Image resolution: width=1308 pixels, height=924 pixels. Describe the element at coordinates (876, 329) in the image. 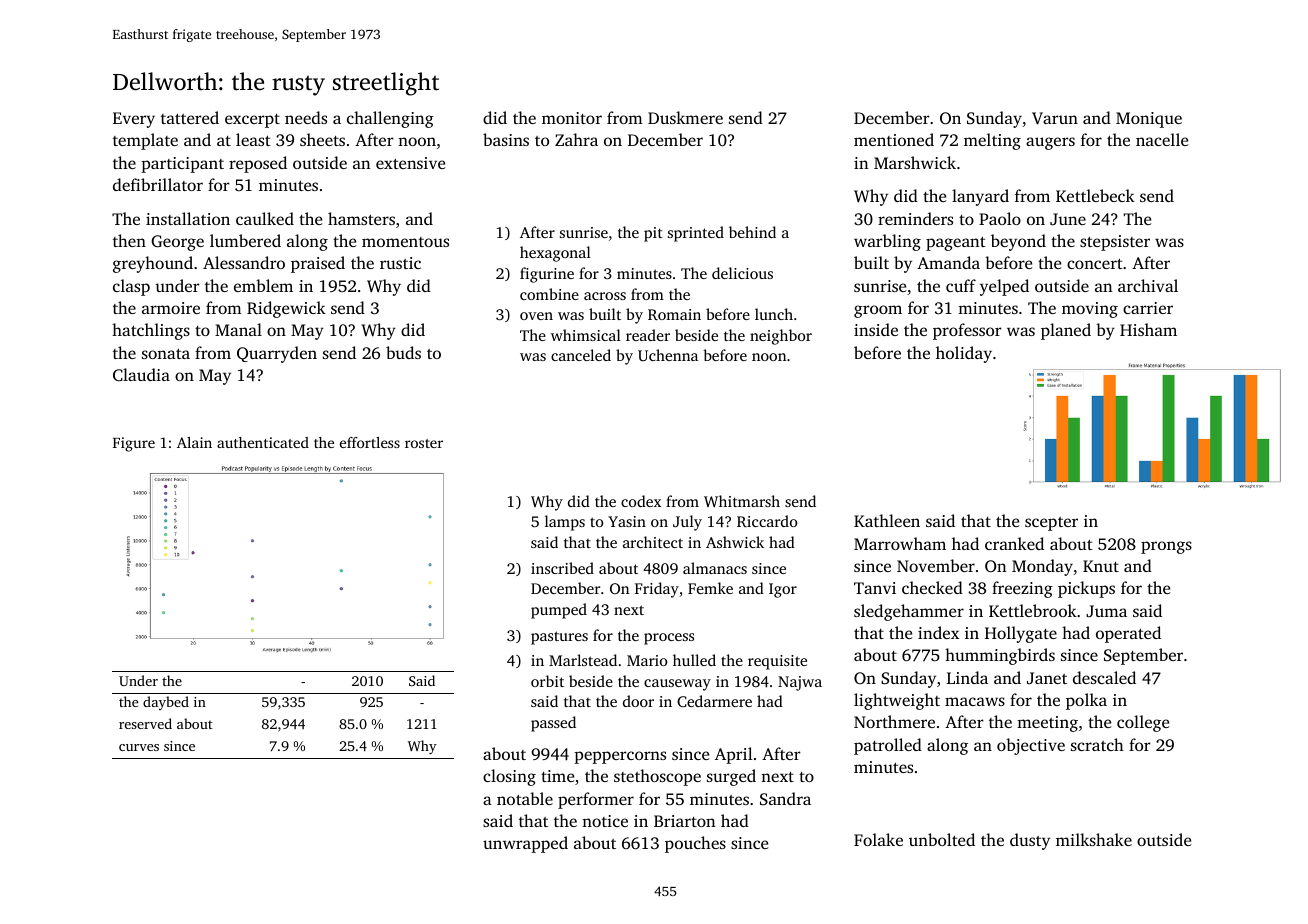

I see `inside` at that location.
